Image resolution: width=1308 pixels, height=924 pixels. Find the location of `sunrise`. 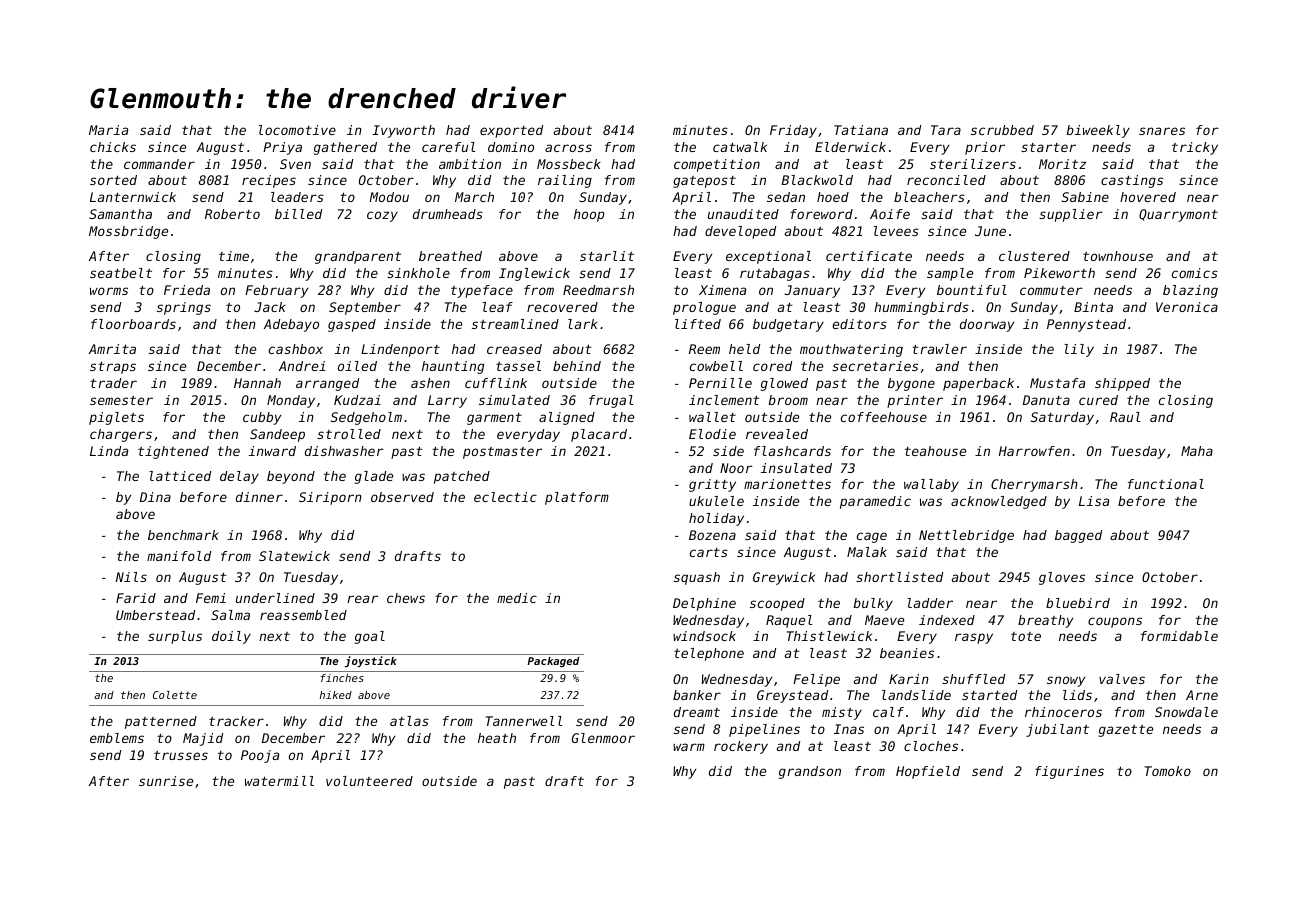

sunrise is located at coordinates (166, 781).
